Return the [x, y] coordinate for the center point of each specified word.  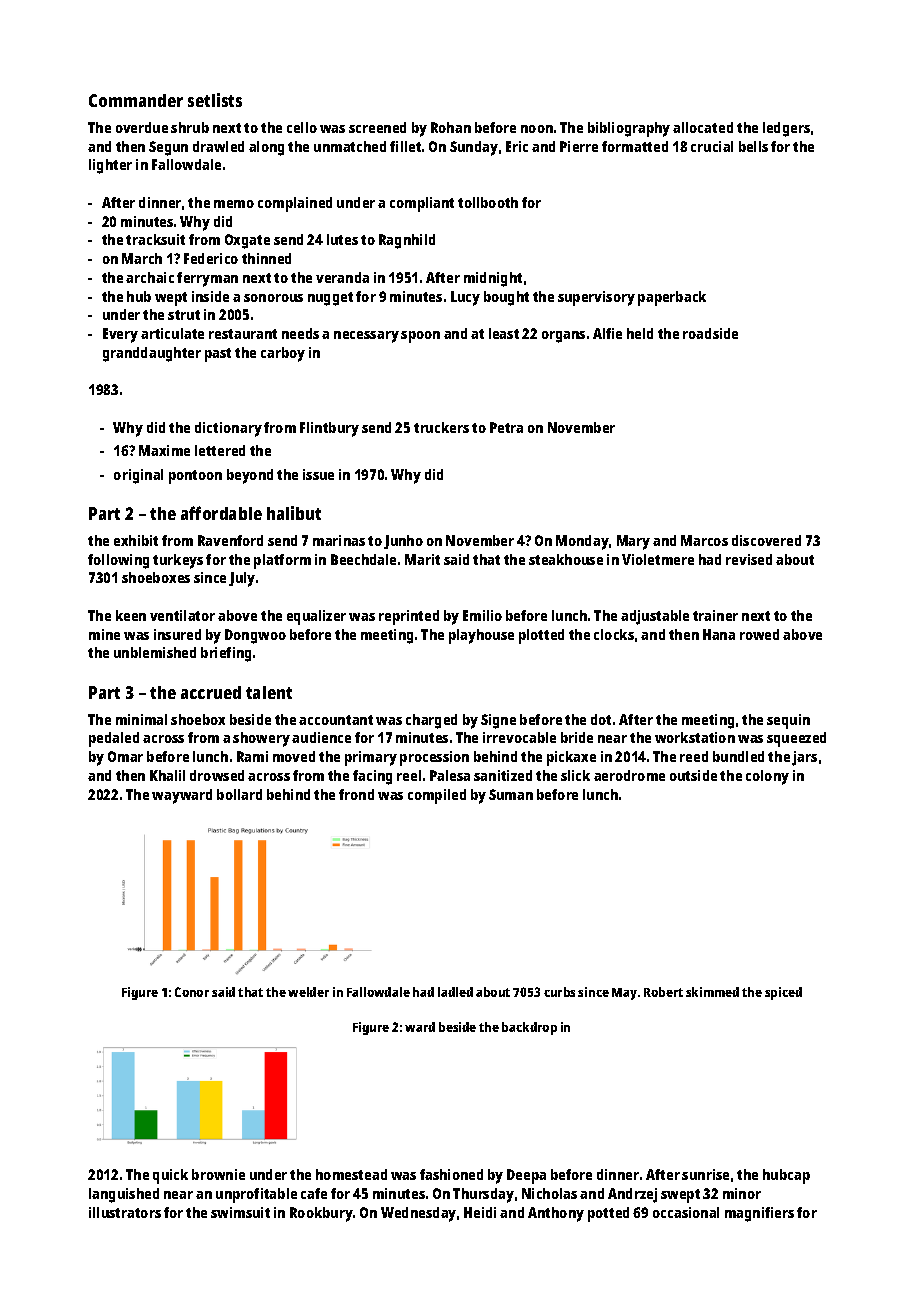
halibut [294, 513]
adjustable [655, 617]
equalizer [316, 617]
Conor [192, 992]
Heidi [480, 1212]
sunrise [705, 1174]
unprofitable [256, 1195]
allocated [703, 127]
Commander [136, 100]
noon [537, 129]
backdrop [529, 1028]
